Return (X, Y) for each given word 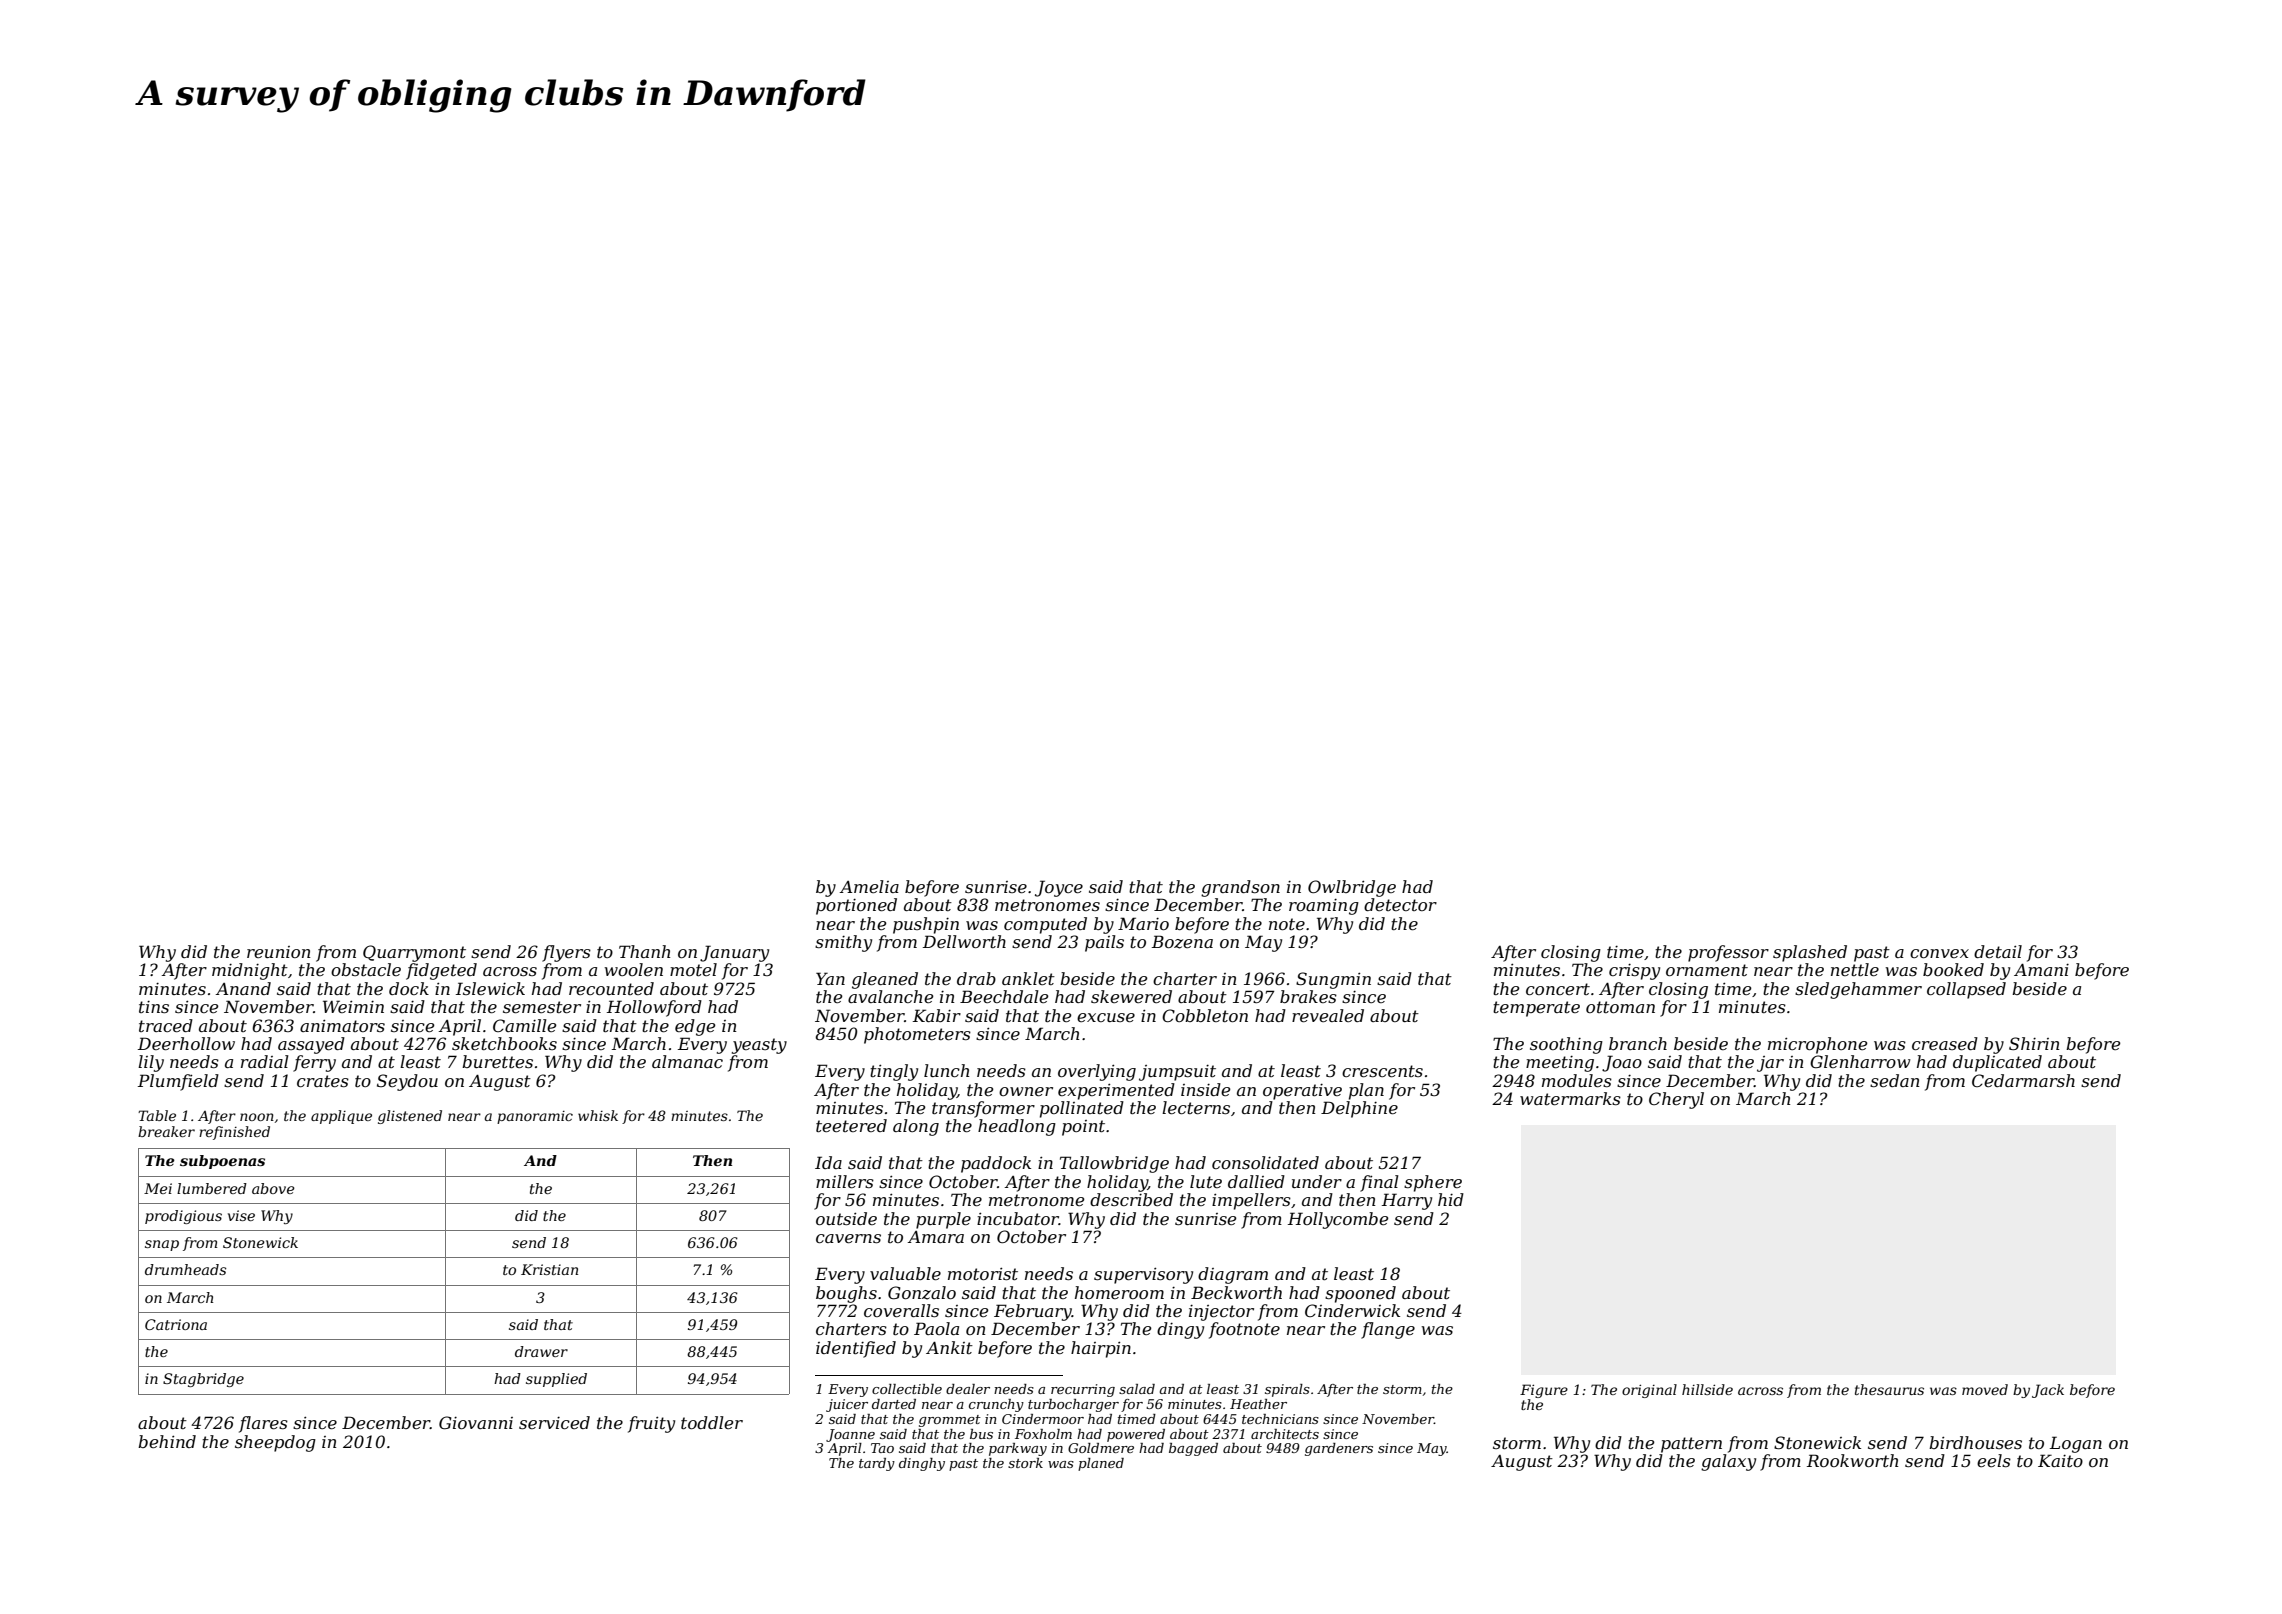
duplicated (1997, 1063)
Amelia (869, 886)
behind (167, 1441)
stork (1025, 1463)
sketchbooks (504, 1043)
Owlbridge (1352, 888)
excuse (1106, 1017)
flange (1388, 1330)
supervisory (1143, 1275)
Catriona (176, 1324)
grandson (1240, 888)
